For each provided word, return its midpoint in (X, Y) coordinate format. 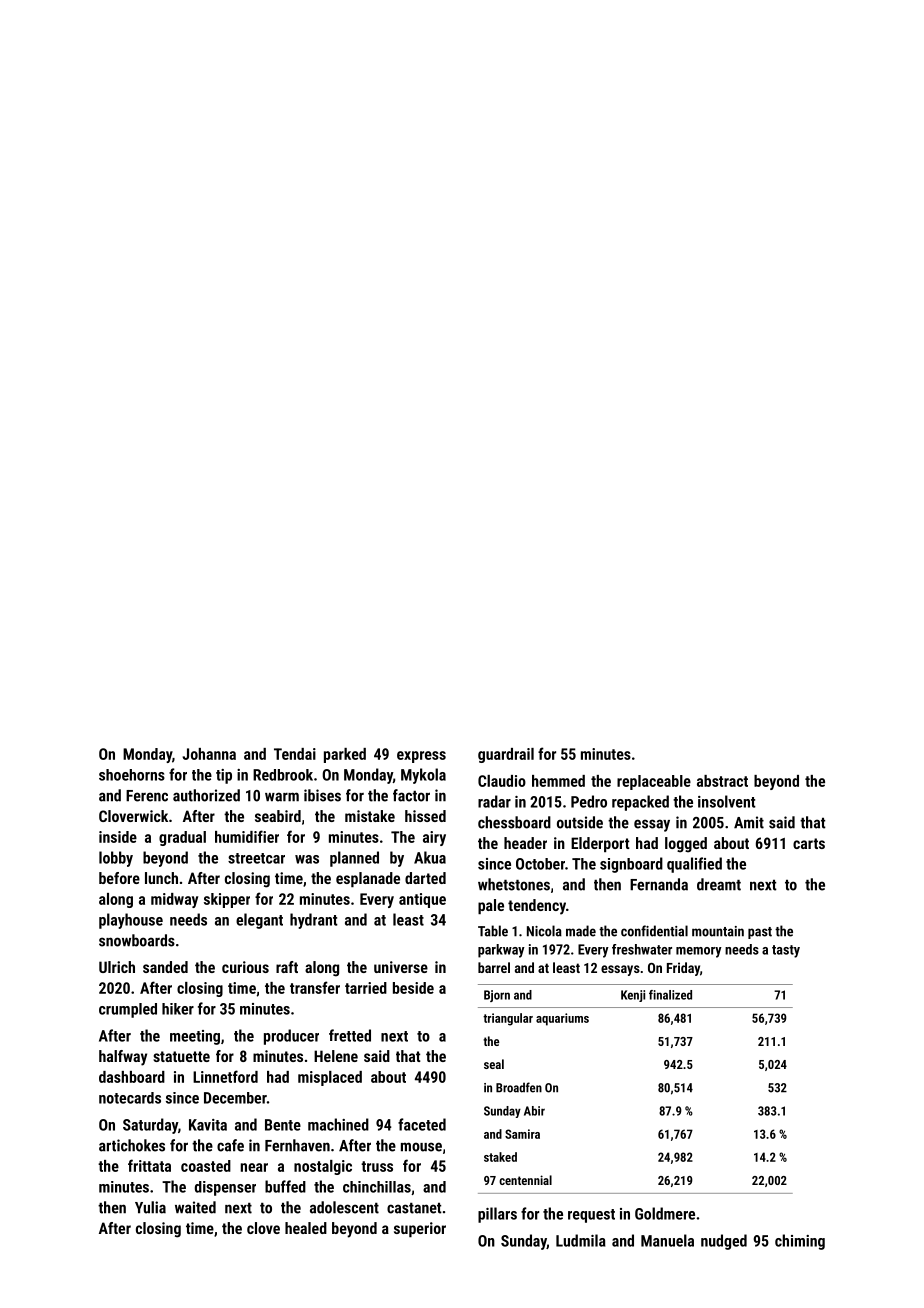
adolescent (344, 1207)
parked (345, 755)
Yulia (150, 1207)
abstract (722, 781)
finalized (670, 995)
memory (699, 952)
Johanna (209, 754)
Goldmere (665, 1213)
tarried (366, 988)
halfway (123, 1058)
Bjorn (497, 996)
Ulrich (117, 967)
